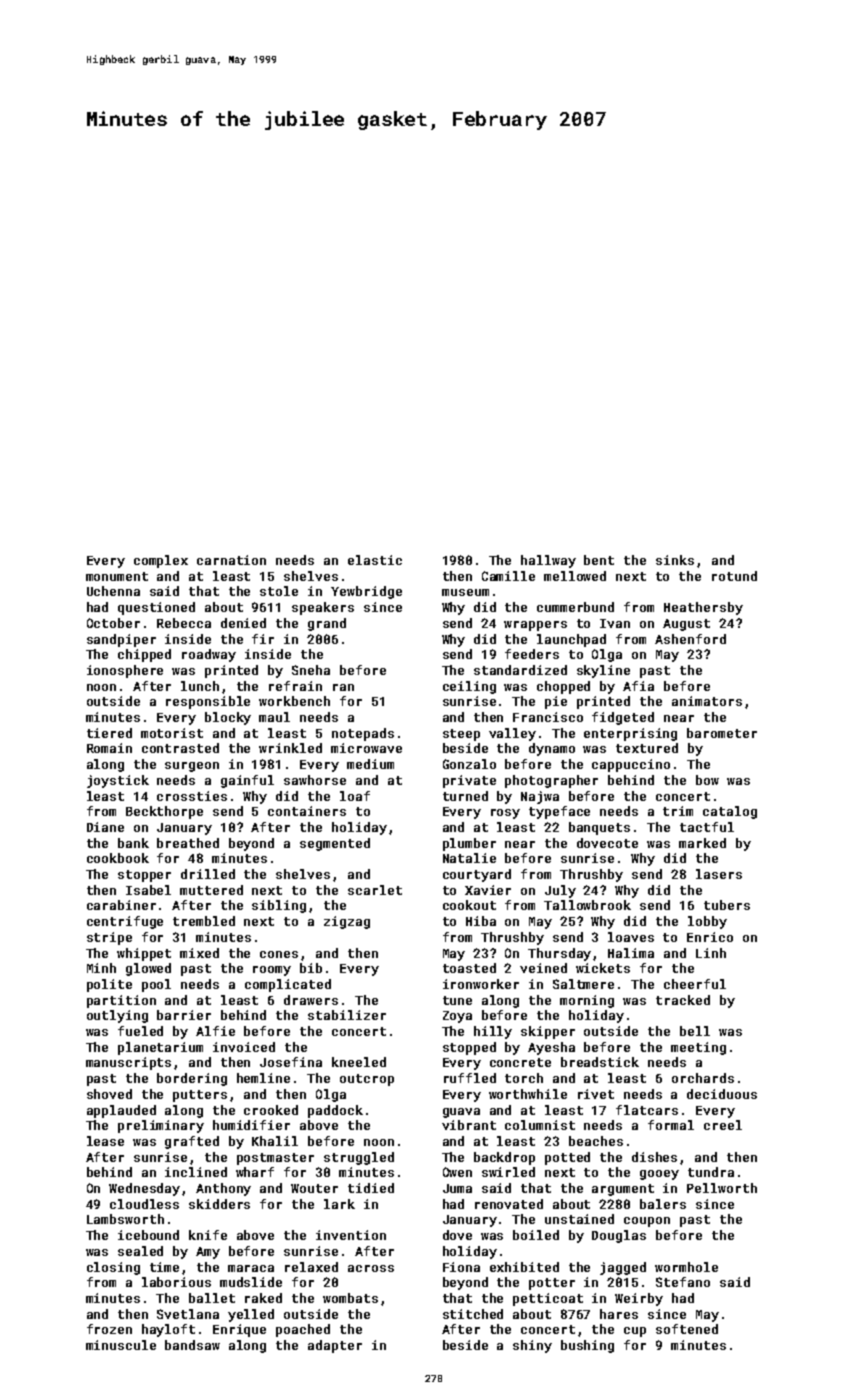 This screenshot has height=1400, width=849. What do you see at coordinates (161, 561) in the screenshot?
I see `complex` at bounding box center [161, 561].
